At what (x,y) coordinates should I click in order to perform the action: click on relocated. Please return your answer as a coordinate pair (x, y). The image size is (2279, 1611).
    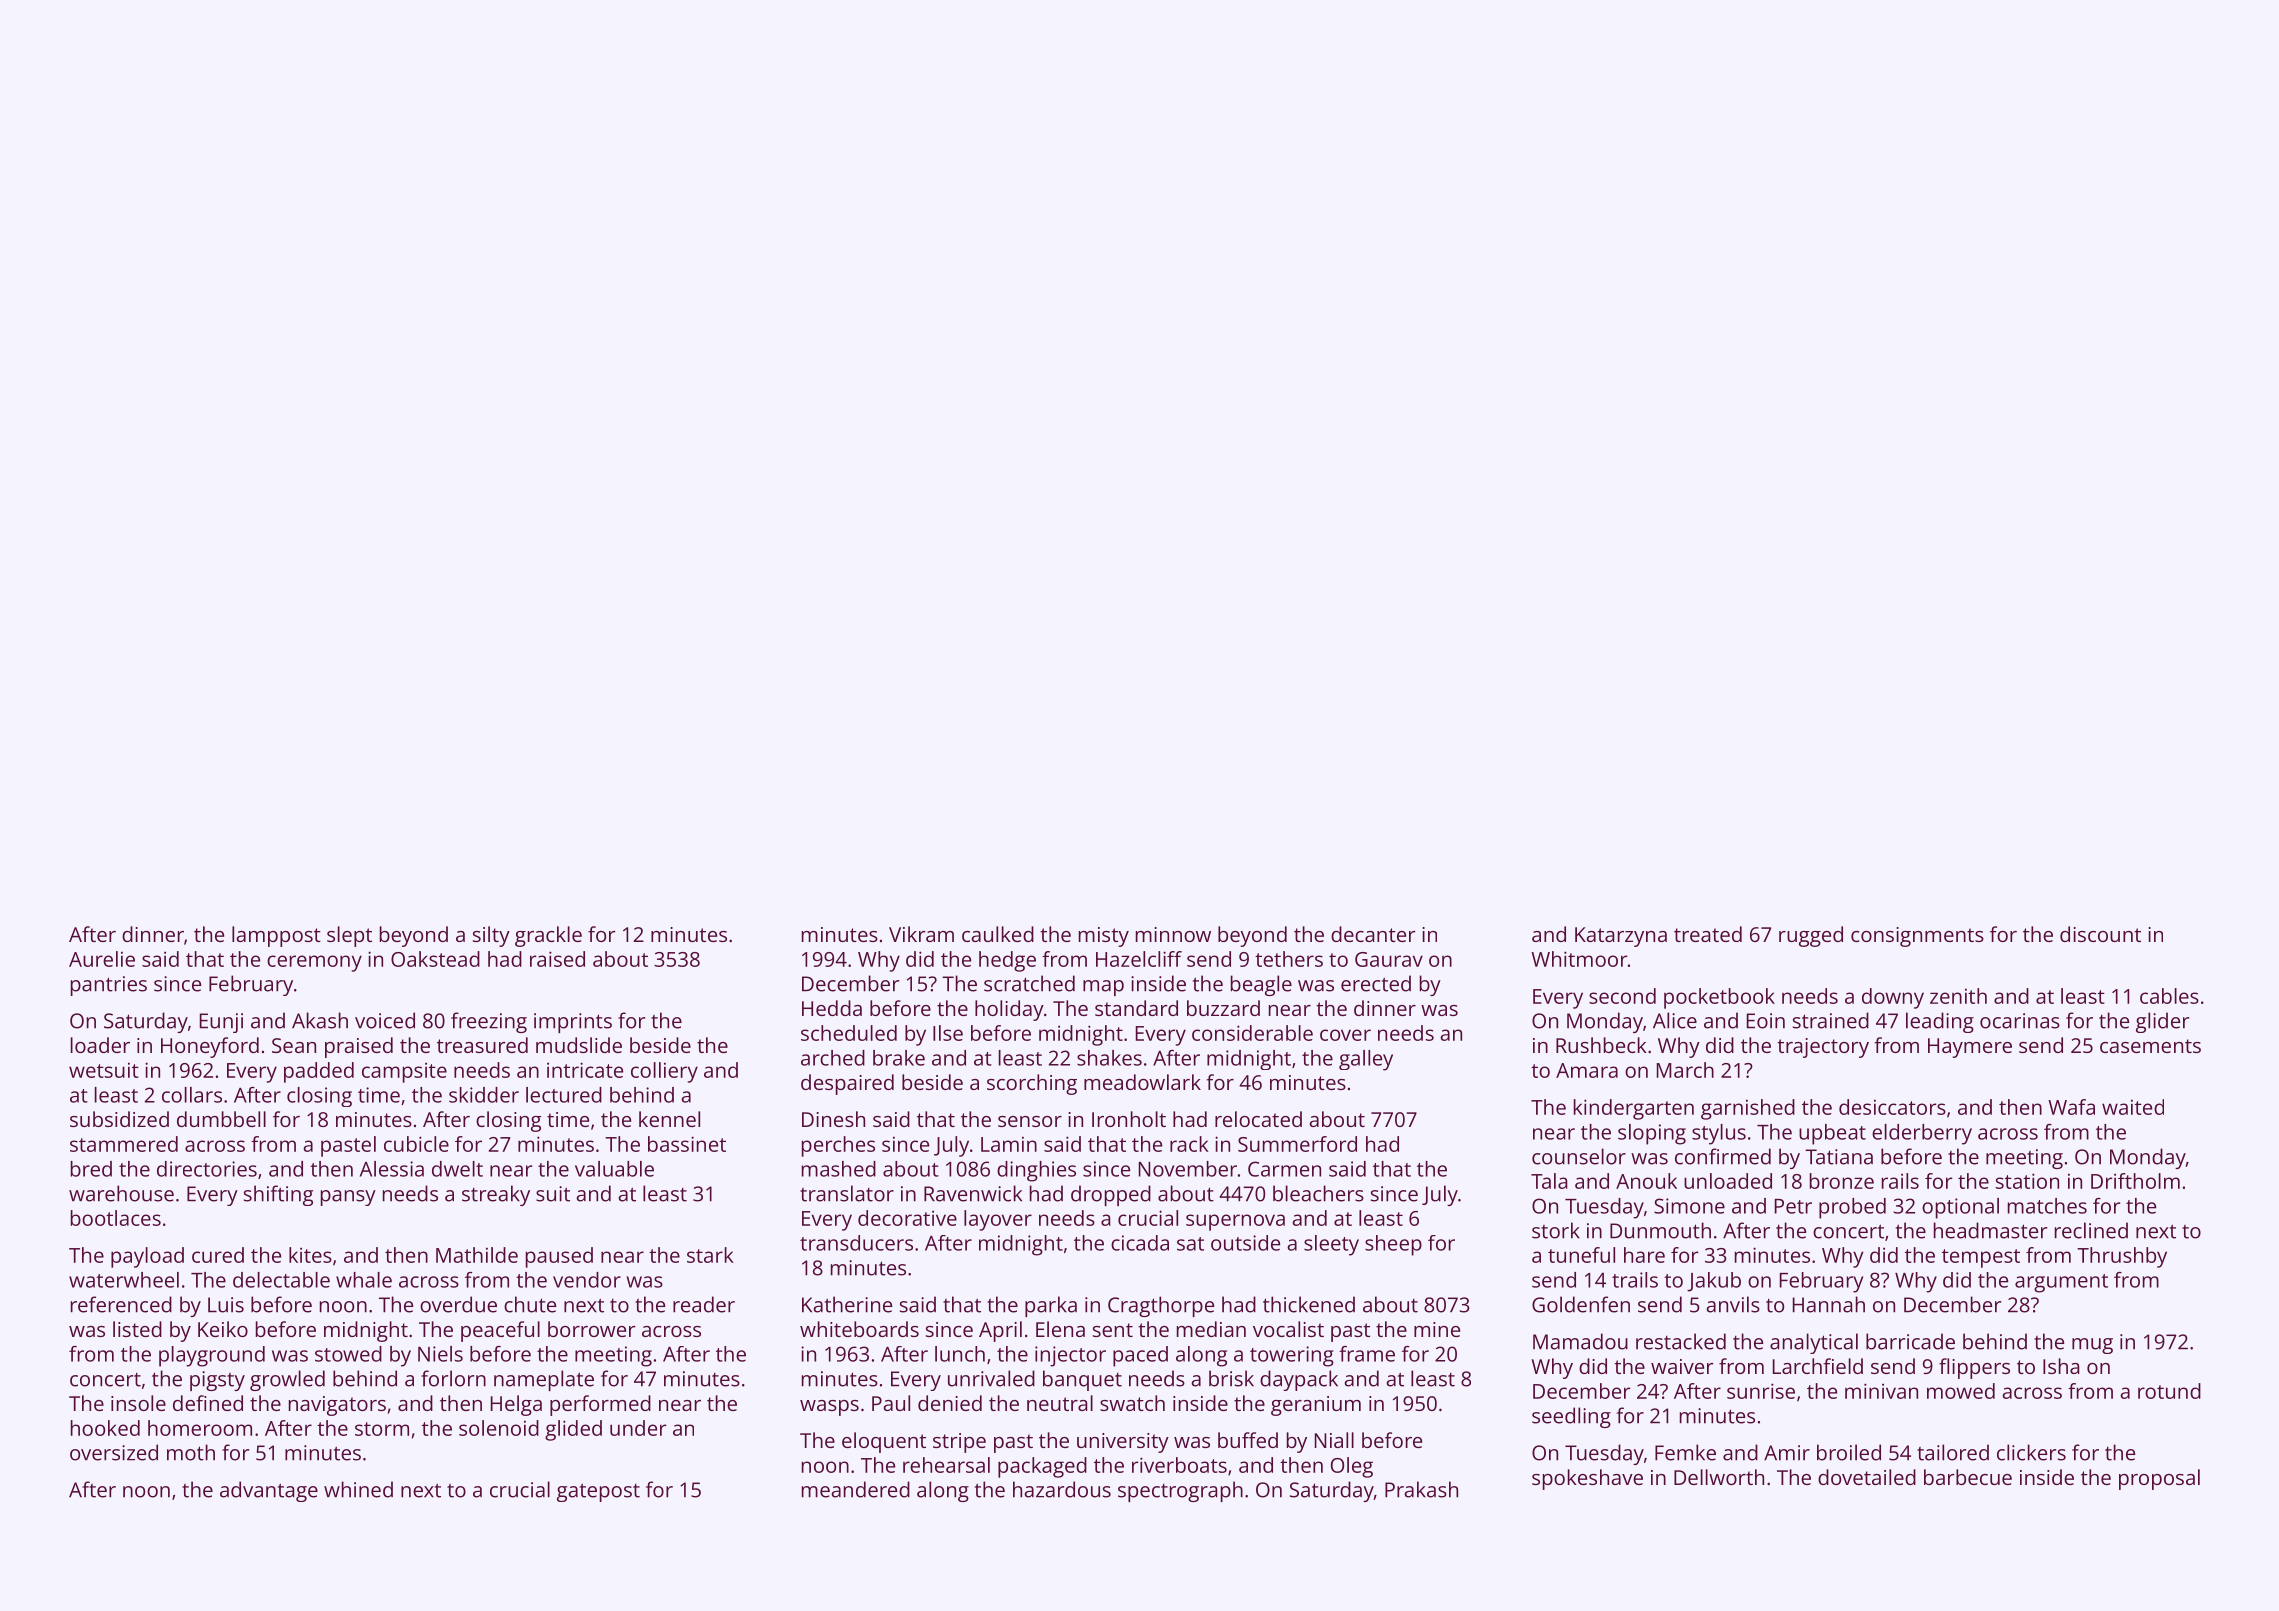
    Looking at the image, I should click on (1258, 1119).
